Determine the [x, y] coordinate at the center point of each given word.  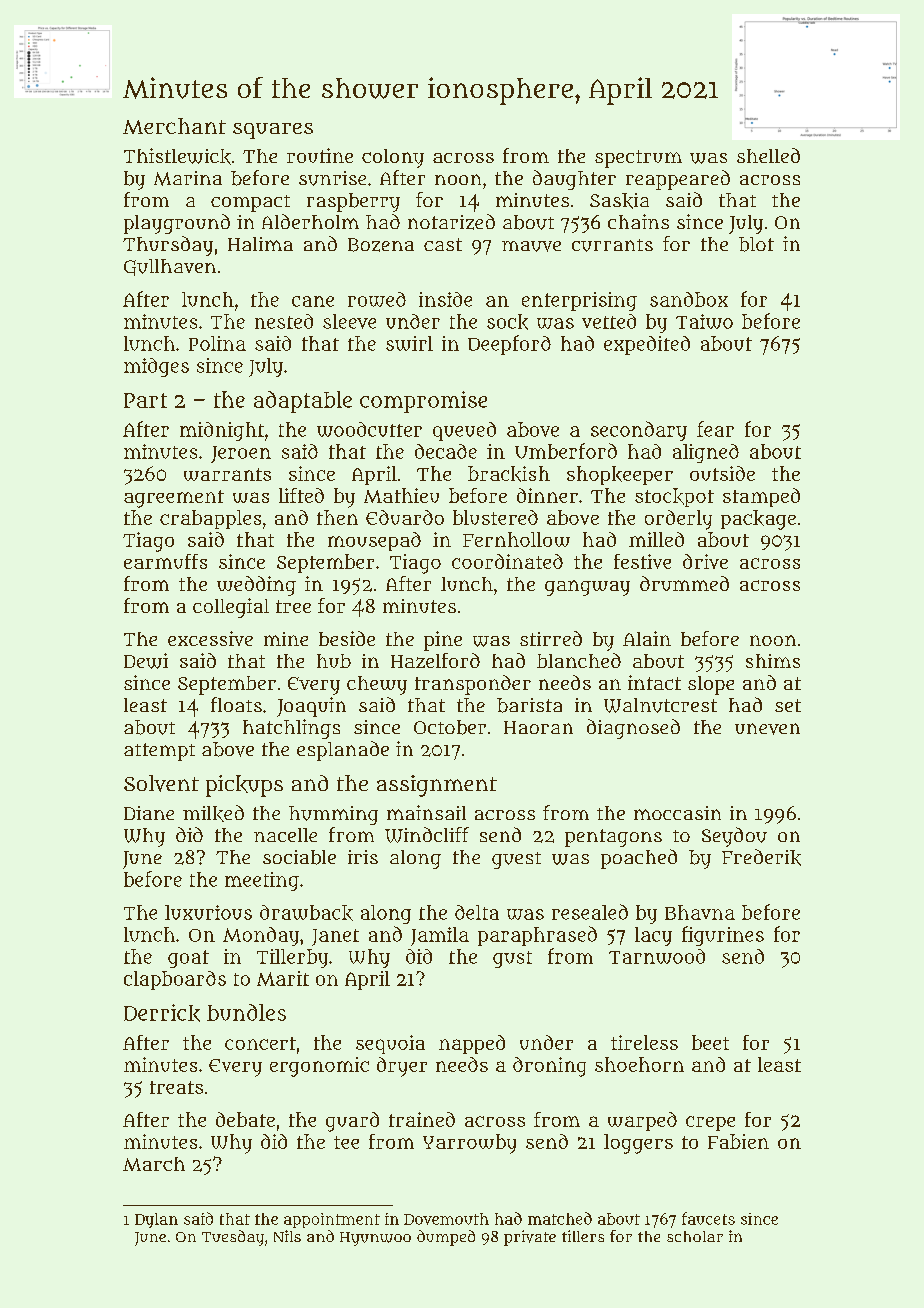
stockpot [674, 497]
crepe [710, 1123]
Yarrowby [469, 1144]
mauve [531, 246]
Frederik [761, 857]
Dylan [156, 1220]
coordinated [507, 561]
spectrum [638, 159]
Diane [149, 813]
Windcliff [427, 835]
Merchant [174, 126]
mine [286, 639]
